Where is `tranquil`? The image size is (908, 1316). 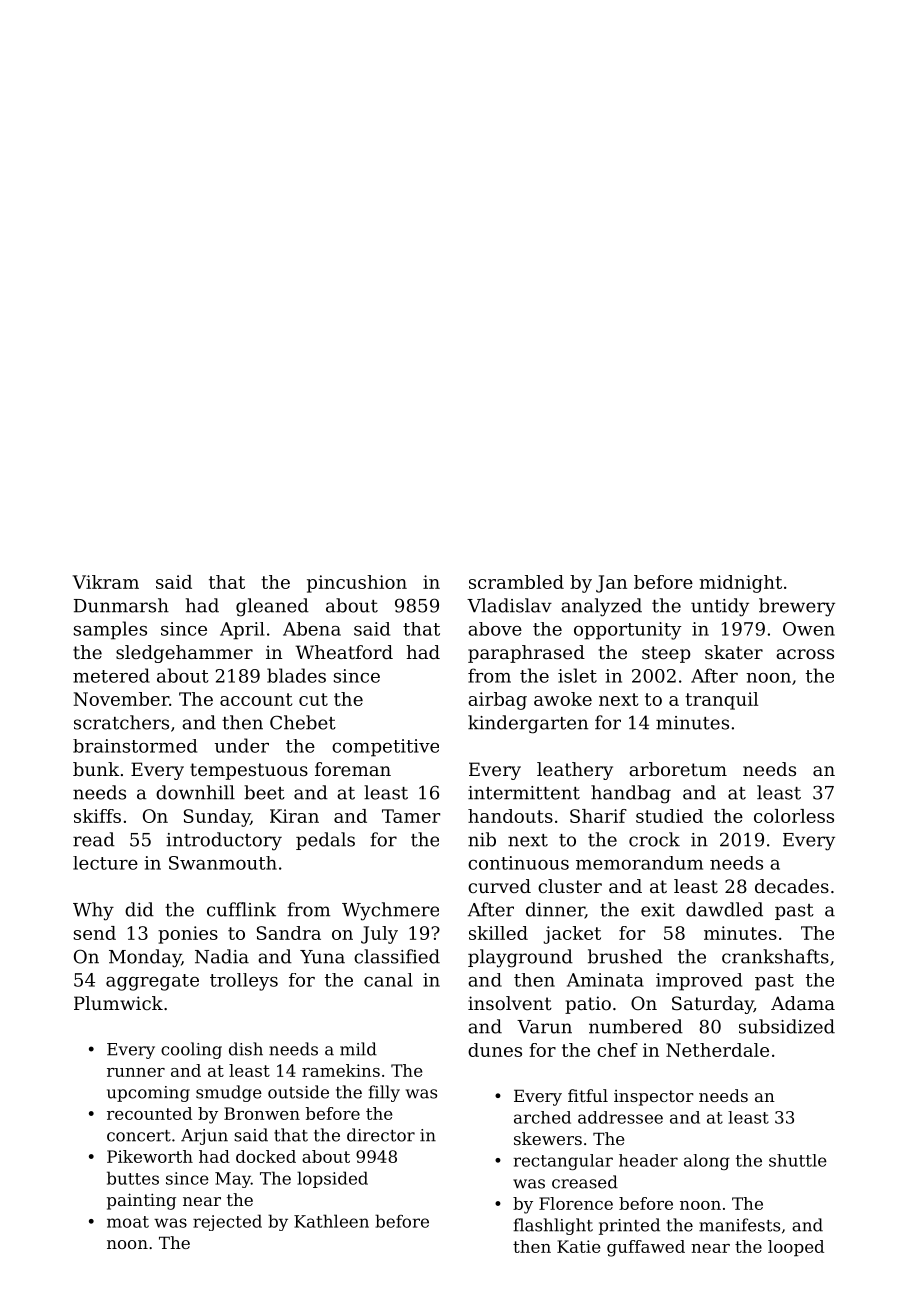 tranquil is located at coordinates (721, 701).
